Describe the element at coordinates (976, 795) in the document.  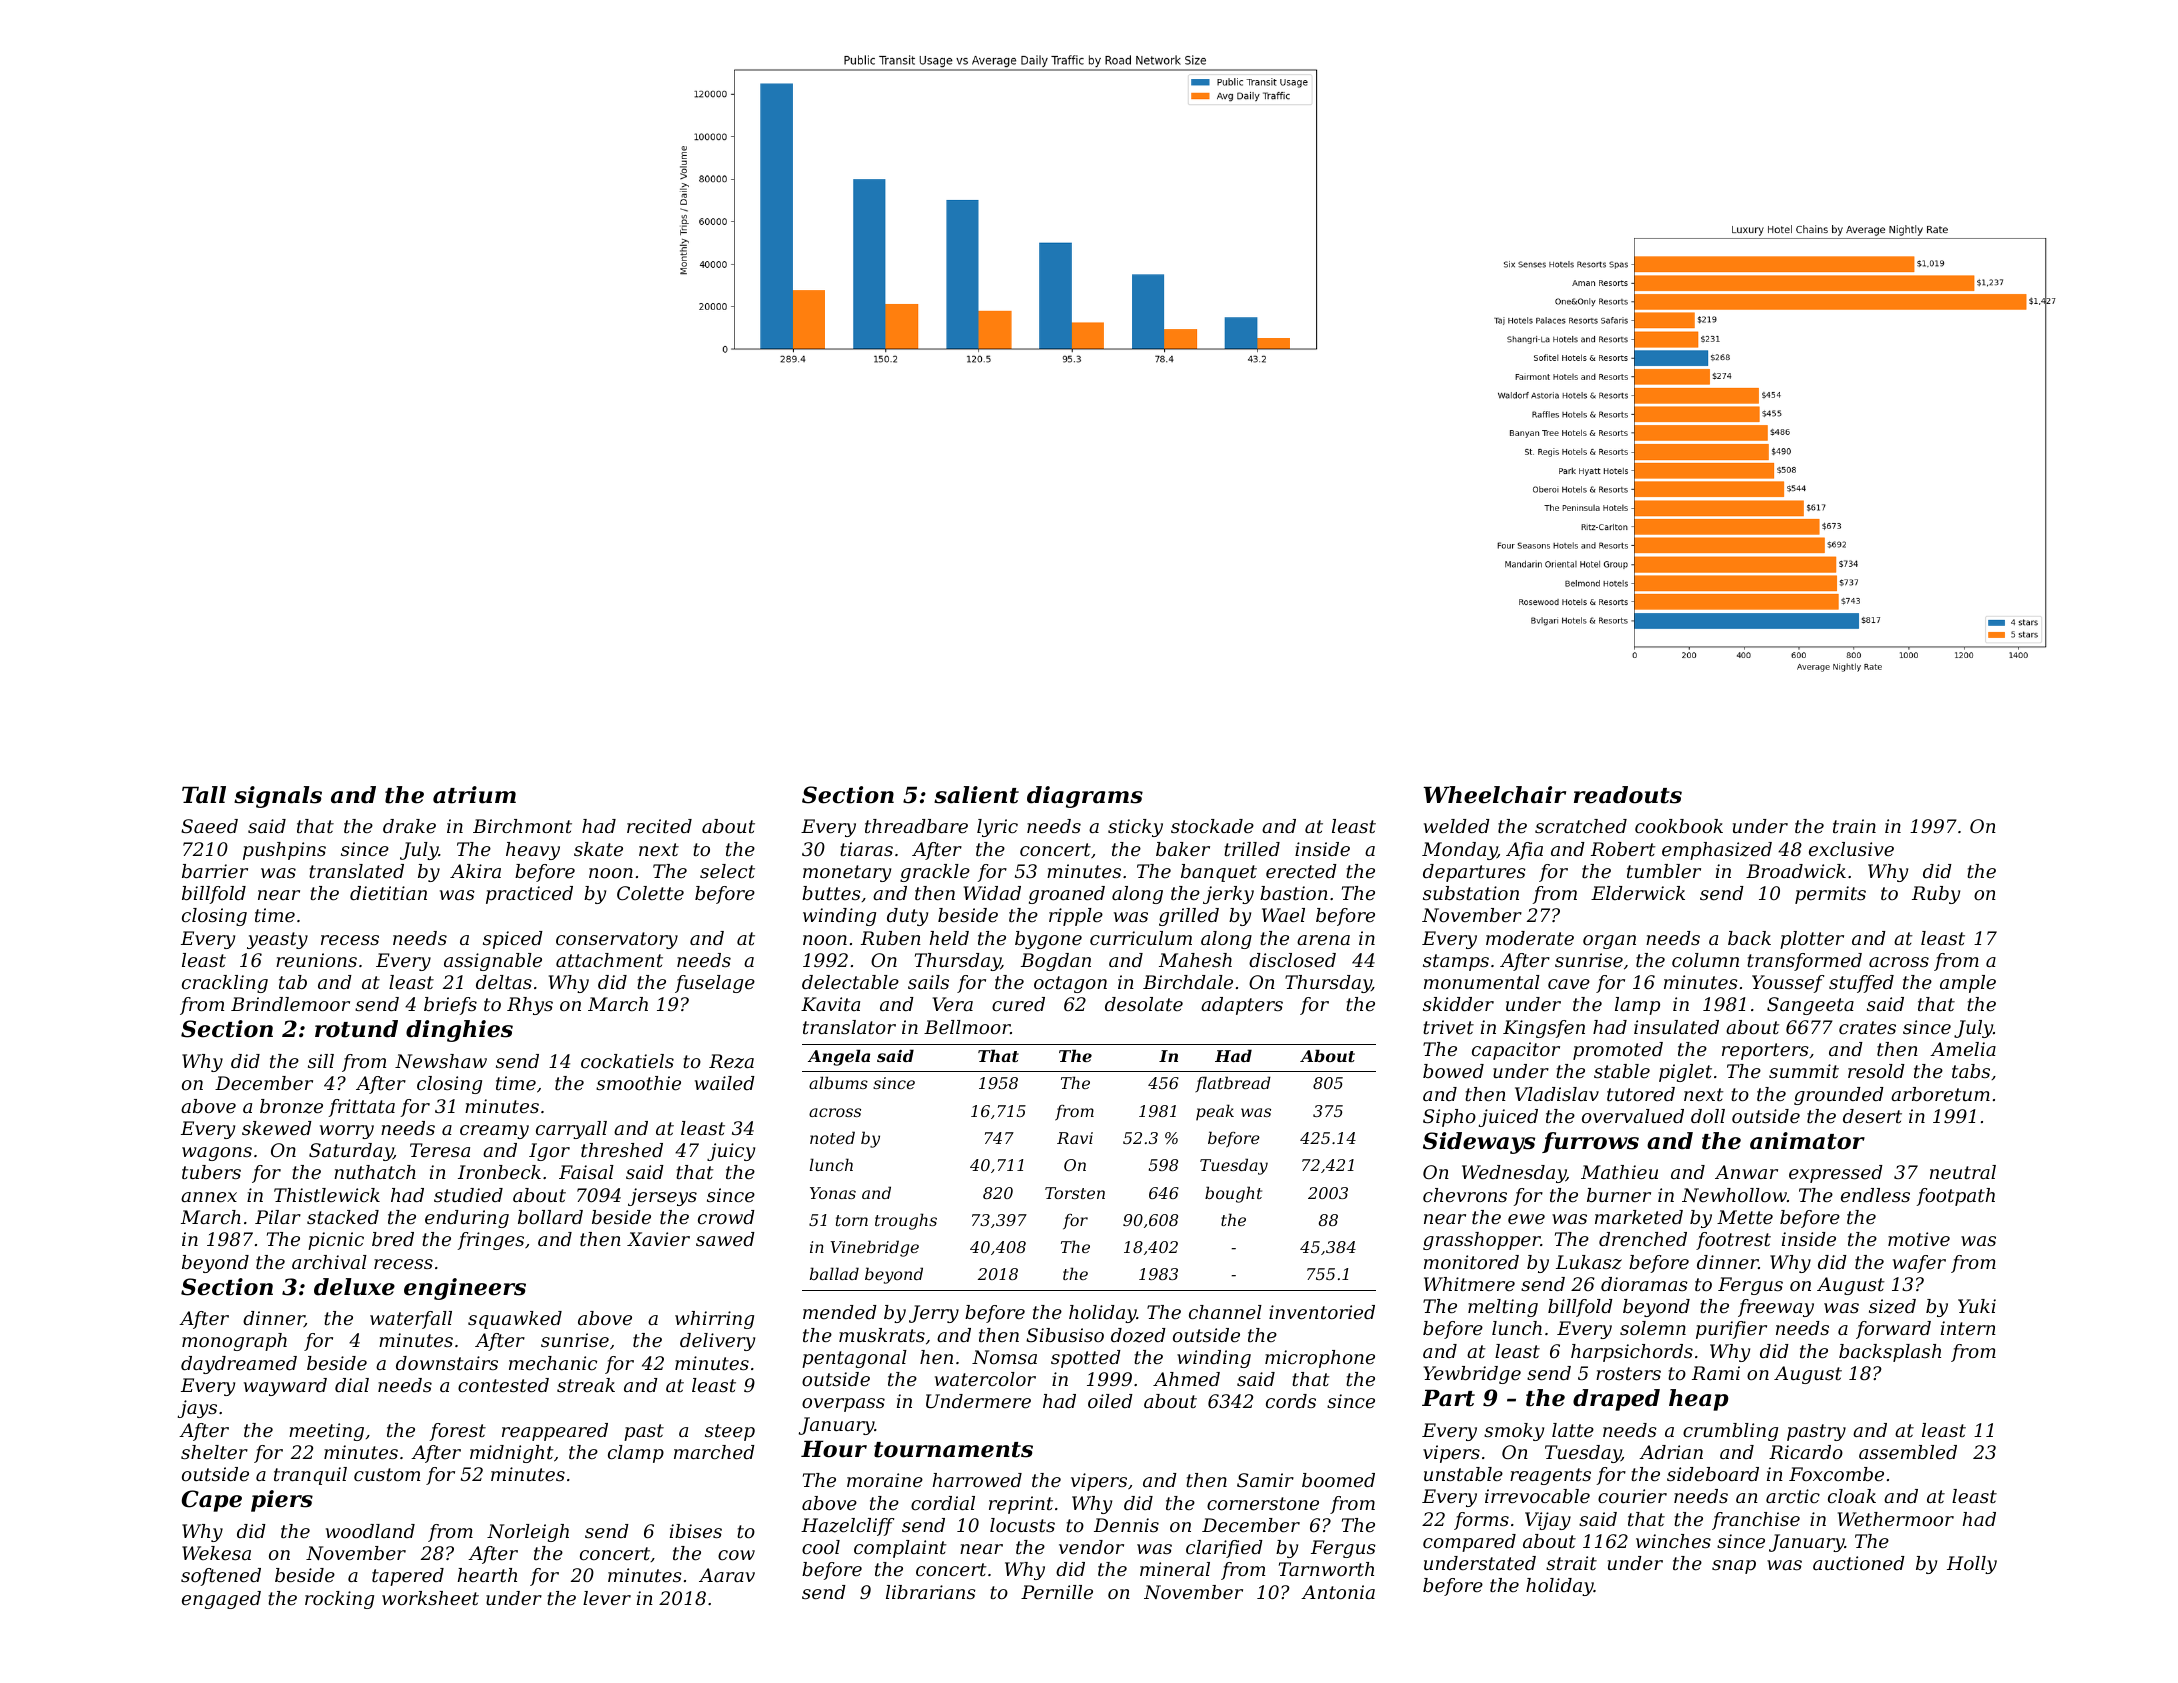
I see `salient` at that location.
